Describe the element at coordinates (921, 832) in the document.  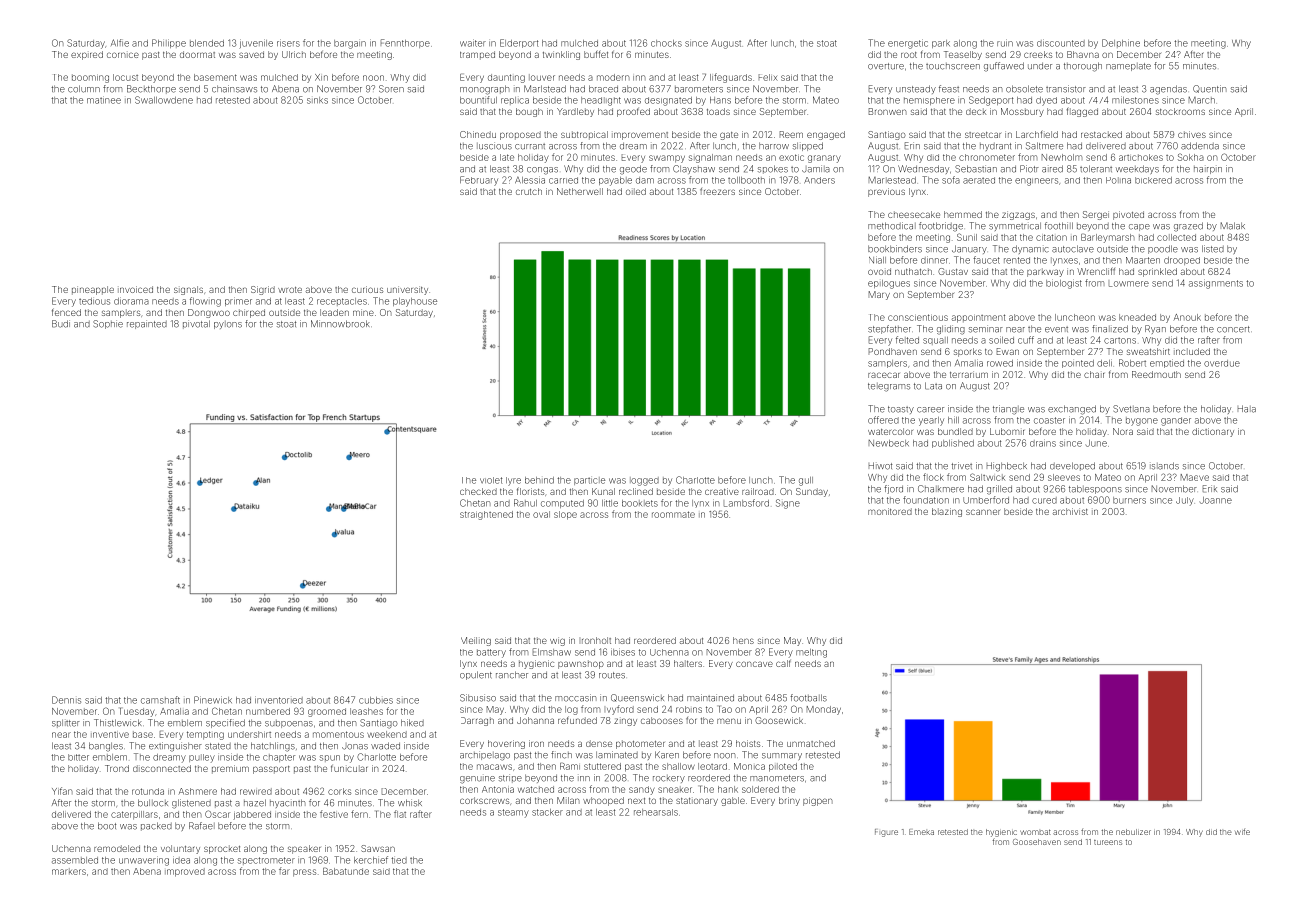
I see `Emeka` at that location.
